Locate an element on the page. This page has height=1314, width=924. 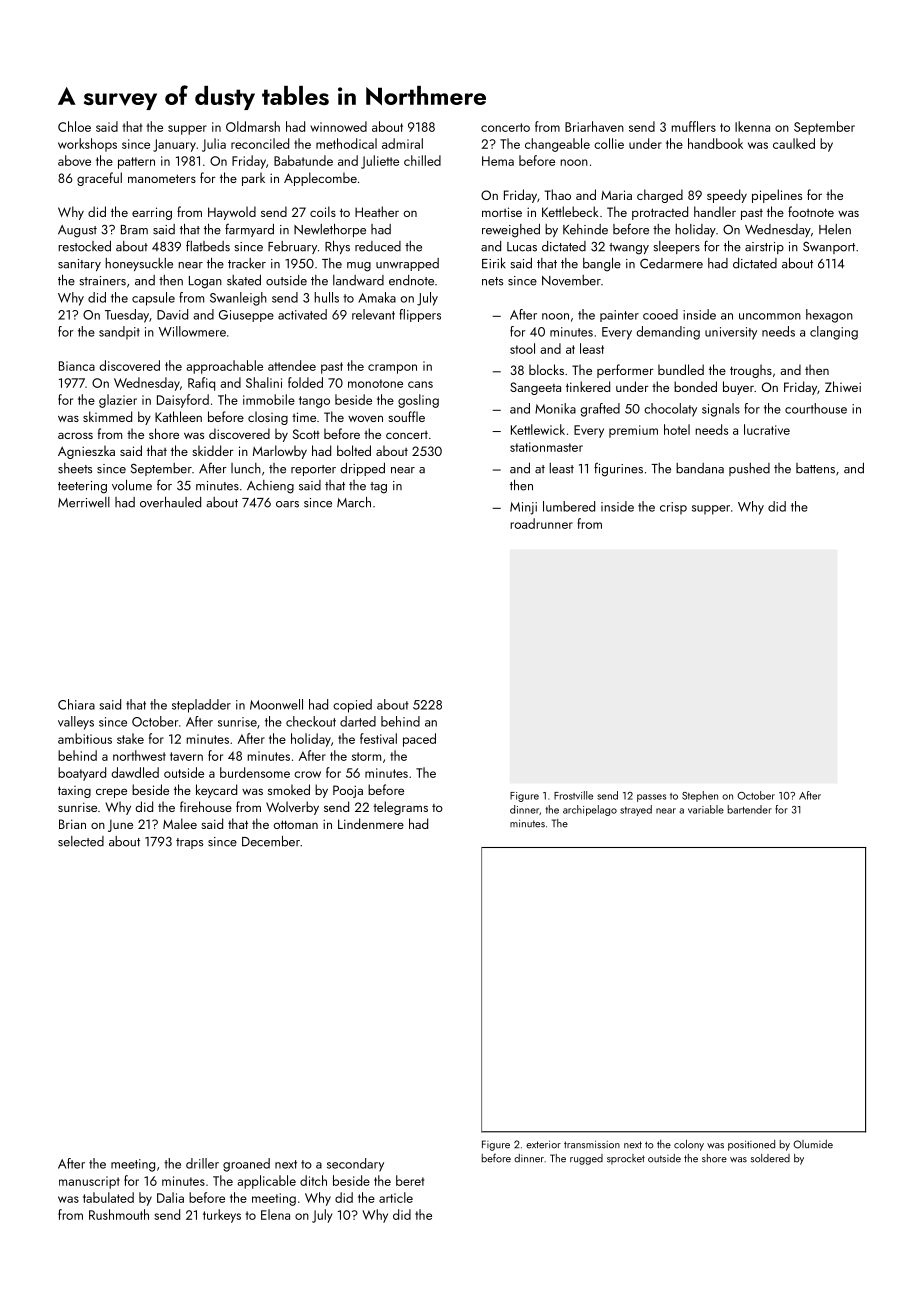
Ikenna is located at coordinates (752, 126).
